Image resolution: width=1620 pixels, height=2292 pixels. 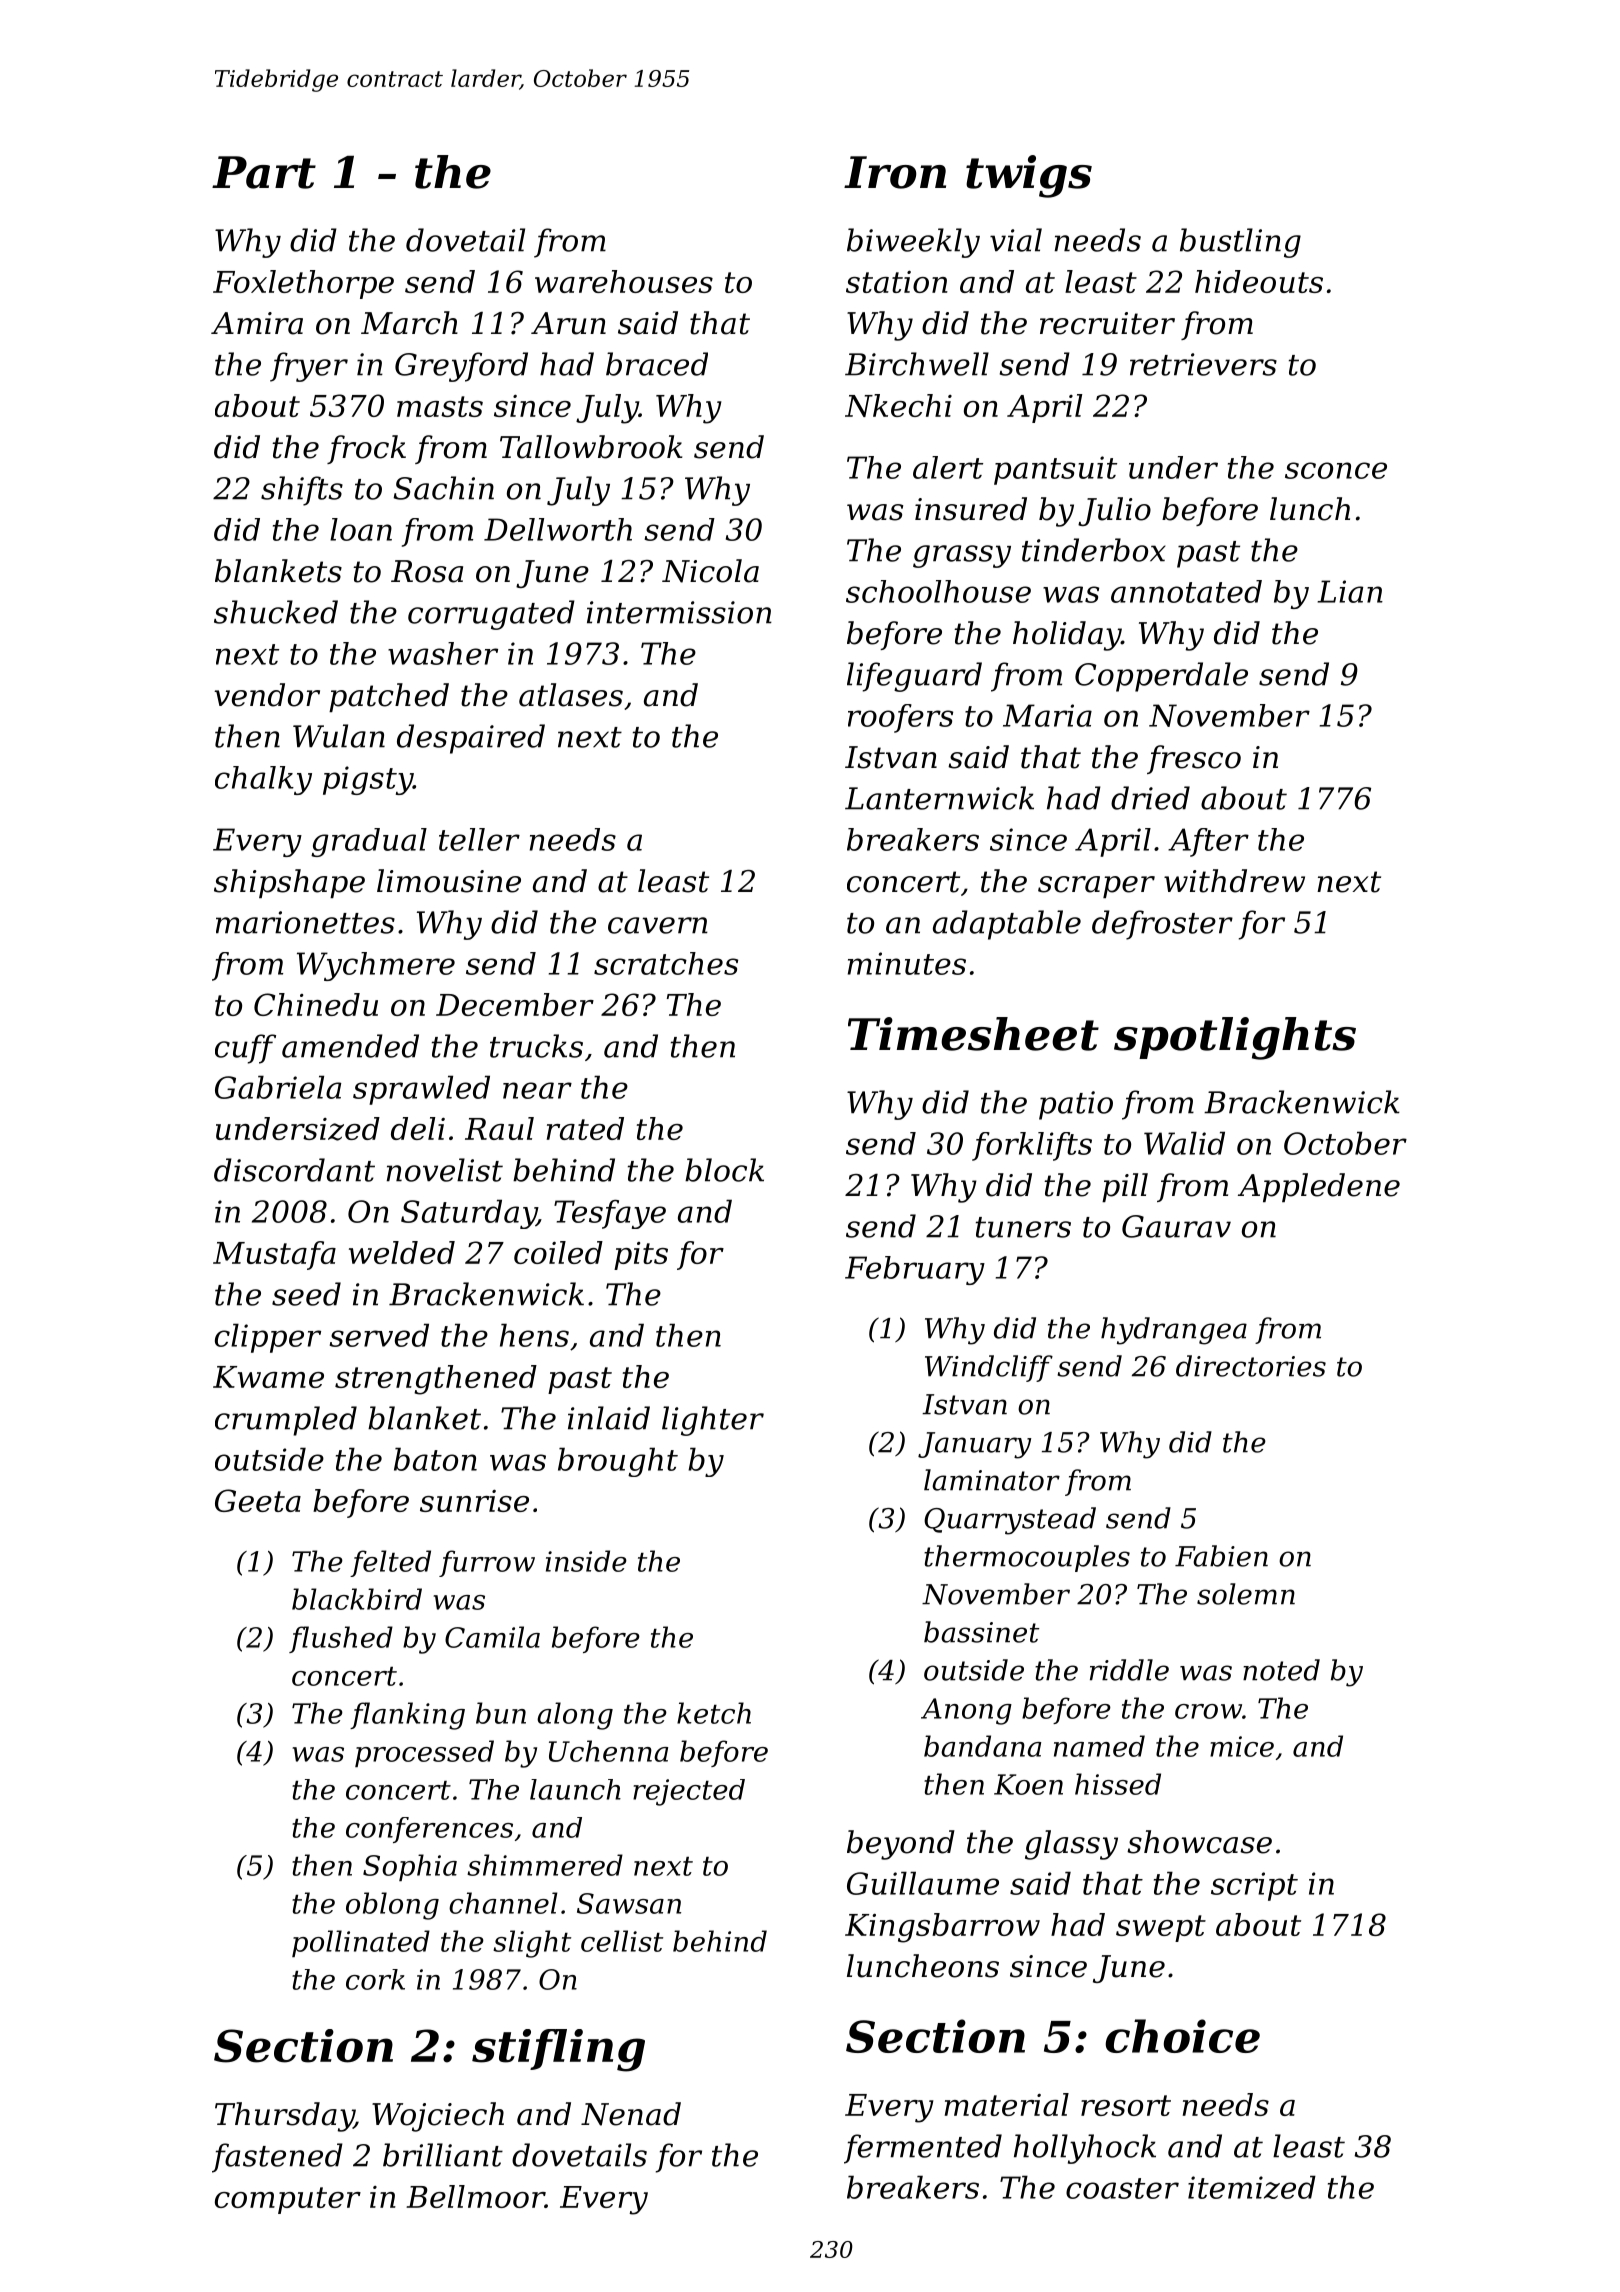 What do you see at coordinates (641, 1256) in the screenshot?
I see `pits` at bounding box center [641, 1256].
